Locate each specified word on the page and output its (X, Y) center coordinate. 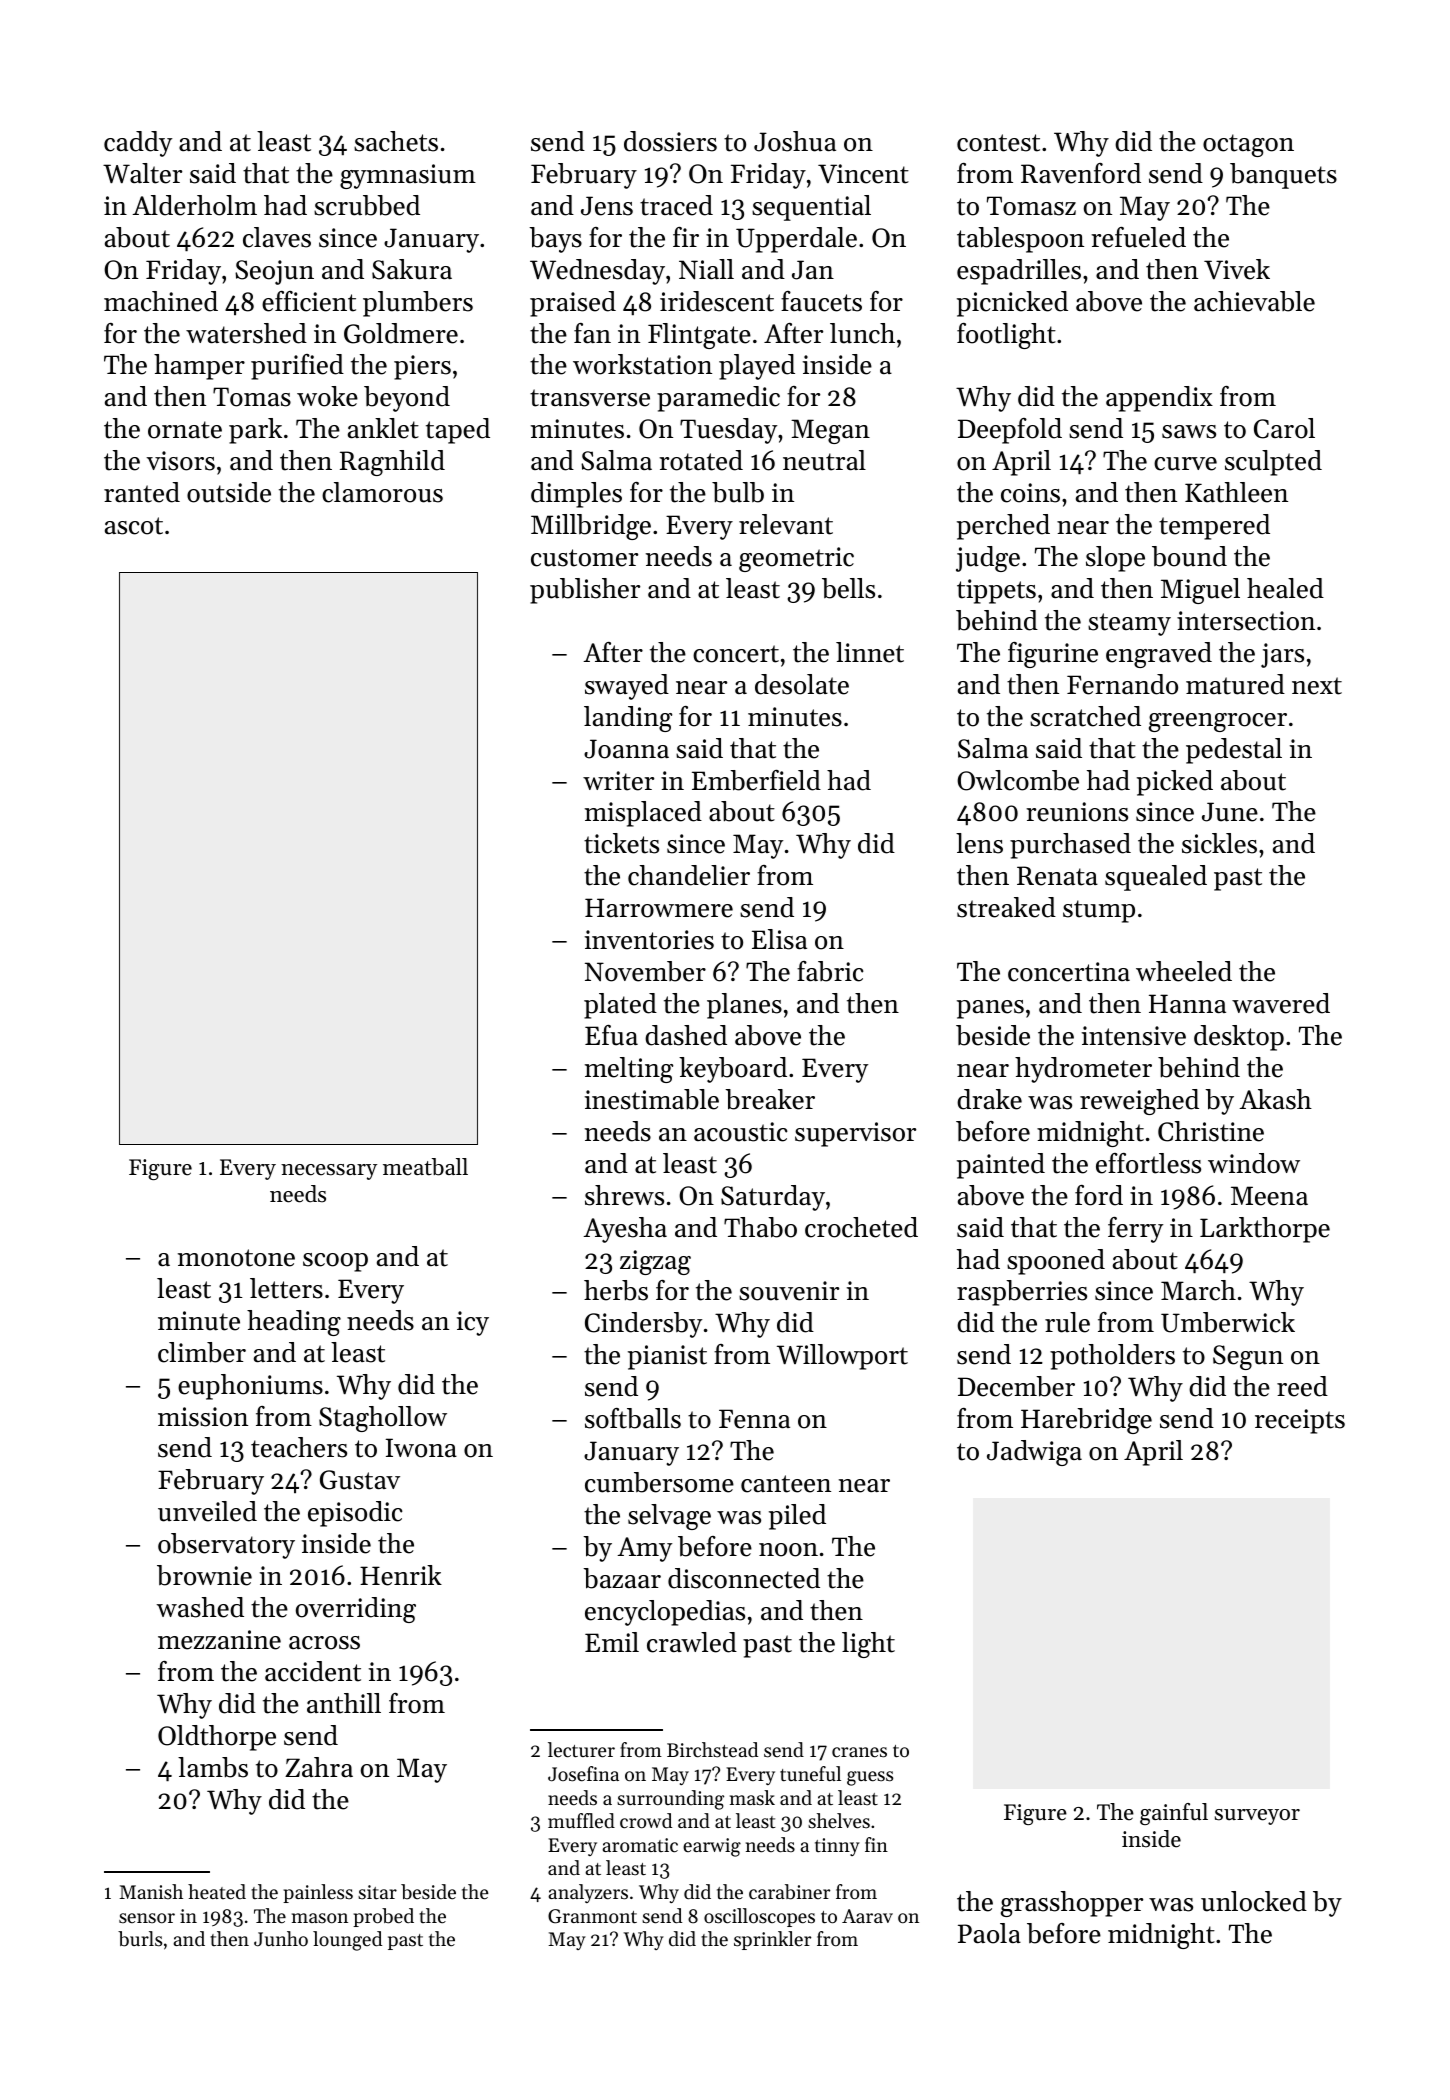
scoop (335, 1262)
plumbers (418, 304)
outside (229, 492)
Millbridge (591, 527)
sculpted (1273, 463)
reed (1302, 1386)
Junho (281, 1939)
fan (592, 333)
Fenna (754, 1419)
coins (1030, 493)
